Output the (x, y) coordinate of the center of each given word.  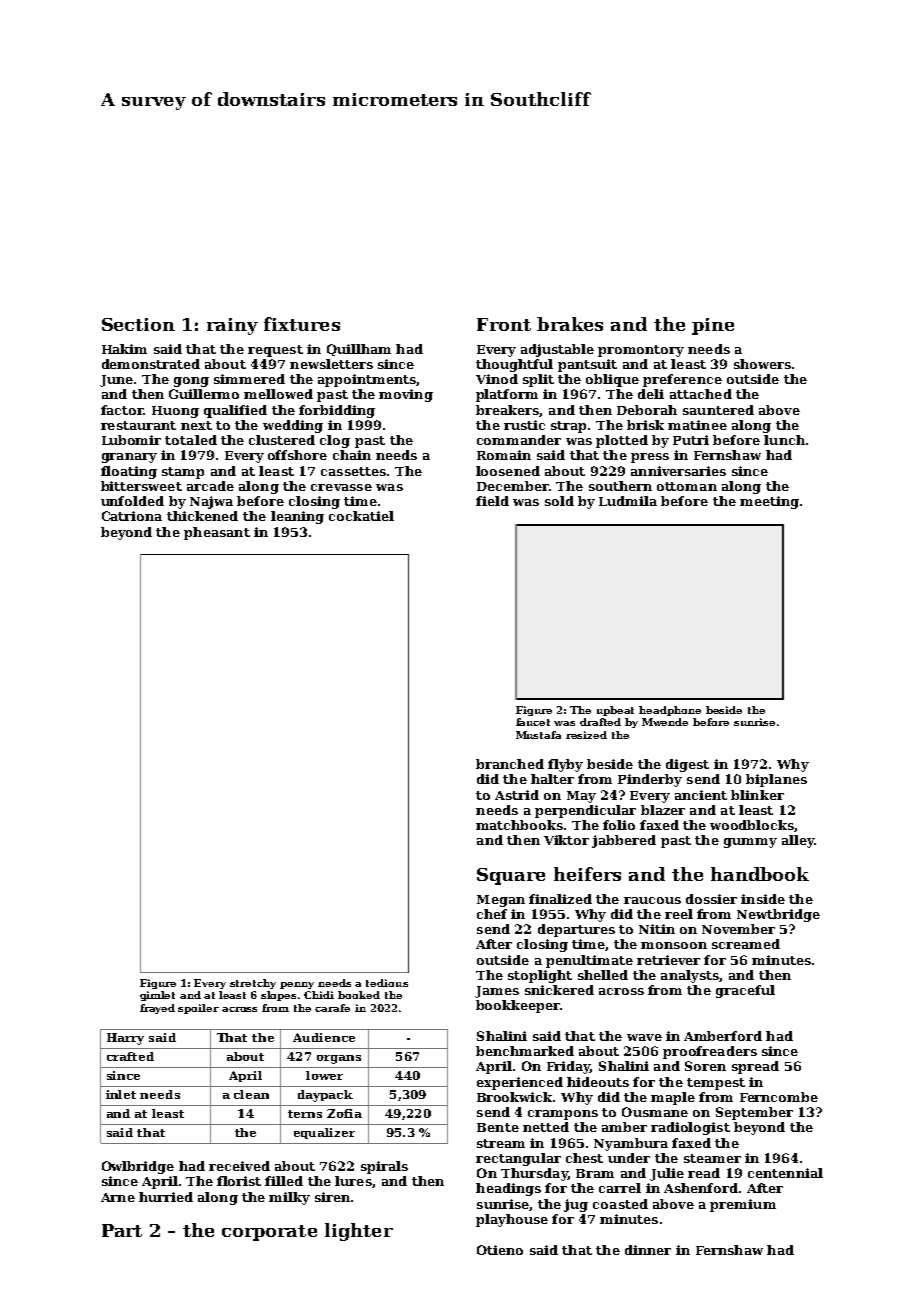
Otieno (500, 1250)
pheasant (217, 533)
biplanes (776, 780)
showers (762, 364)
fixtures (302, 324)
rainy (232, 326)
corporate (269, 1233)
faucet (533, 722)
